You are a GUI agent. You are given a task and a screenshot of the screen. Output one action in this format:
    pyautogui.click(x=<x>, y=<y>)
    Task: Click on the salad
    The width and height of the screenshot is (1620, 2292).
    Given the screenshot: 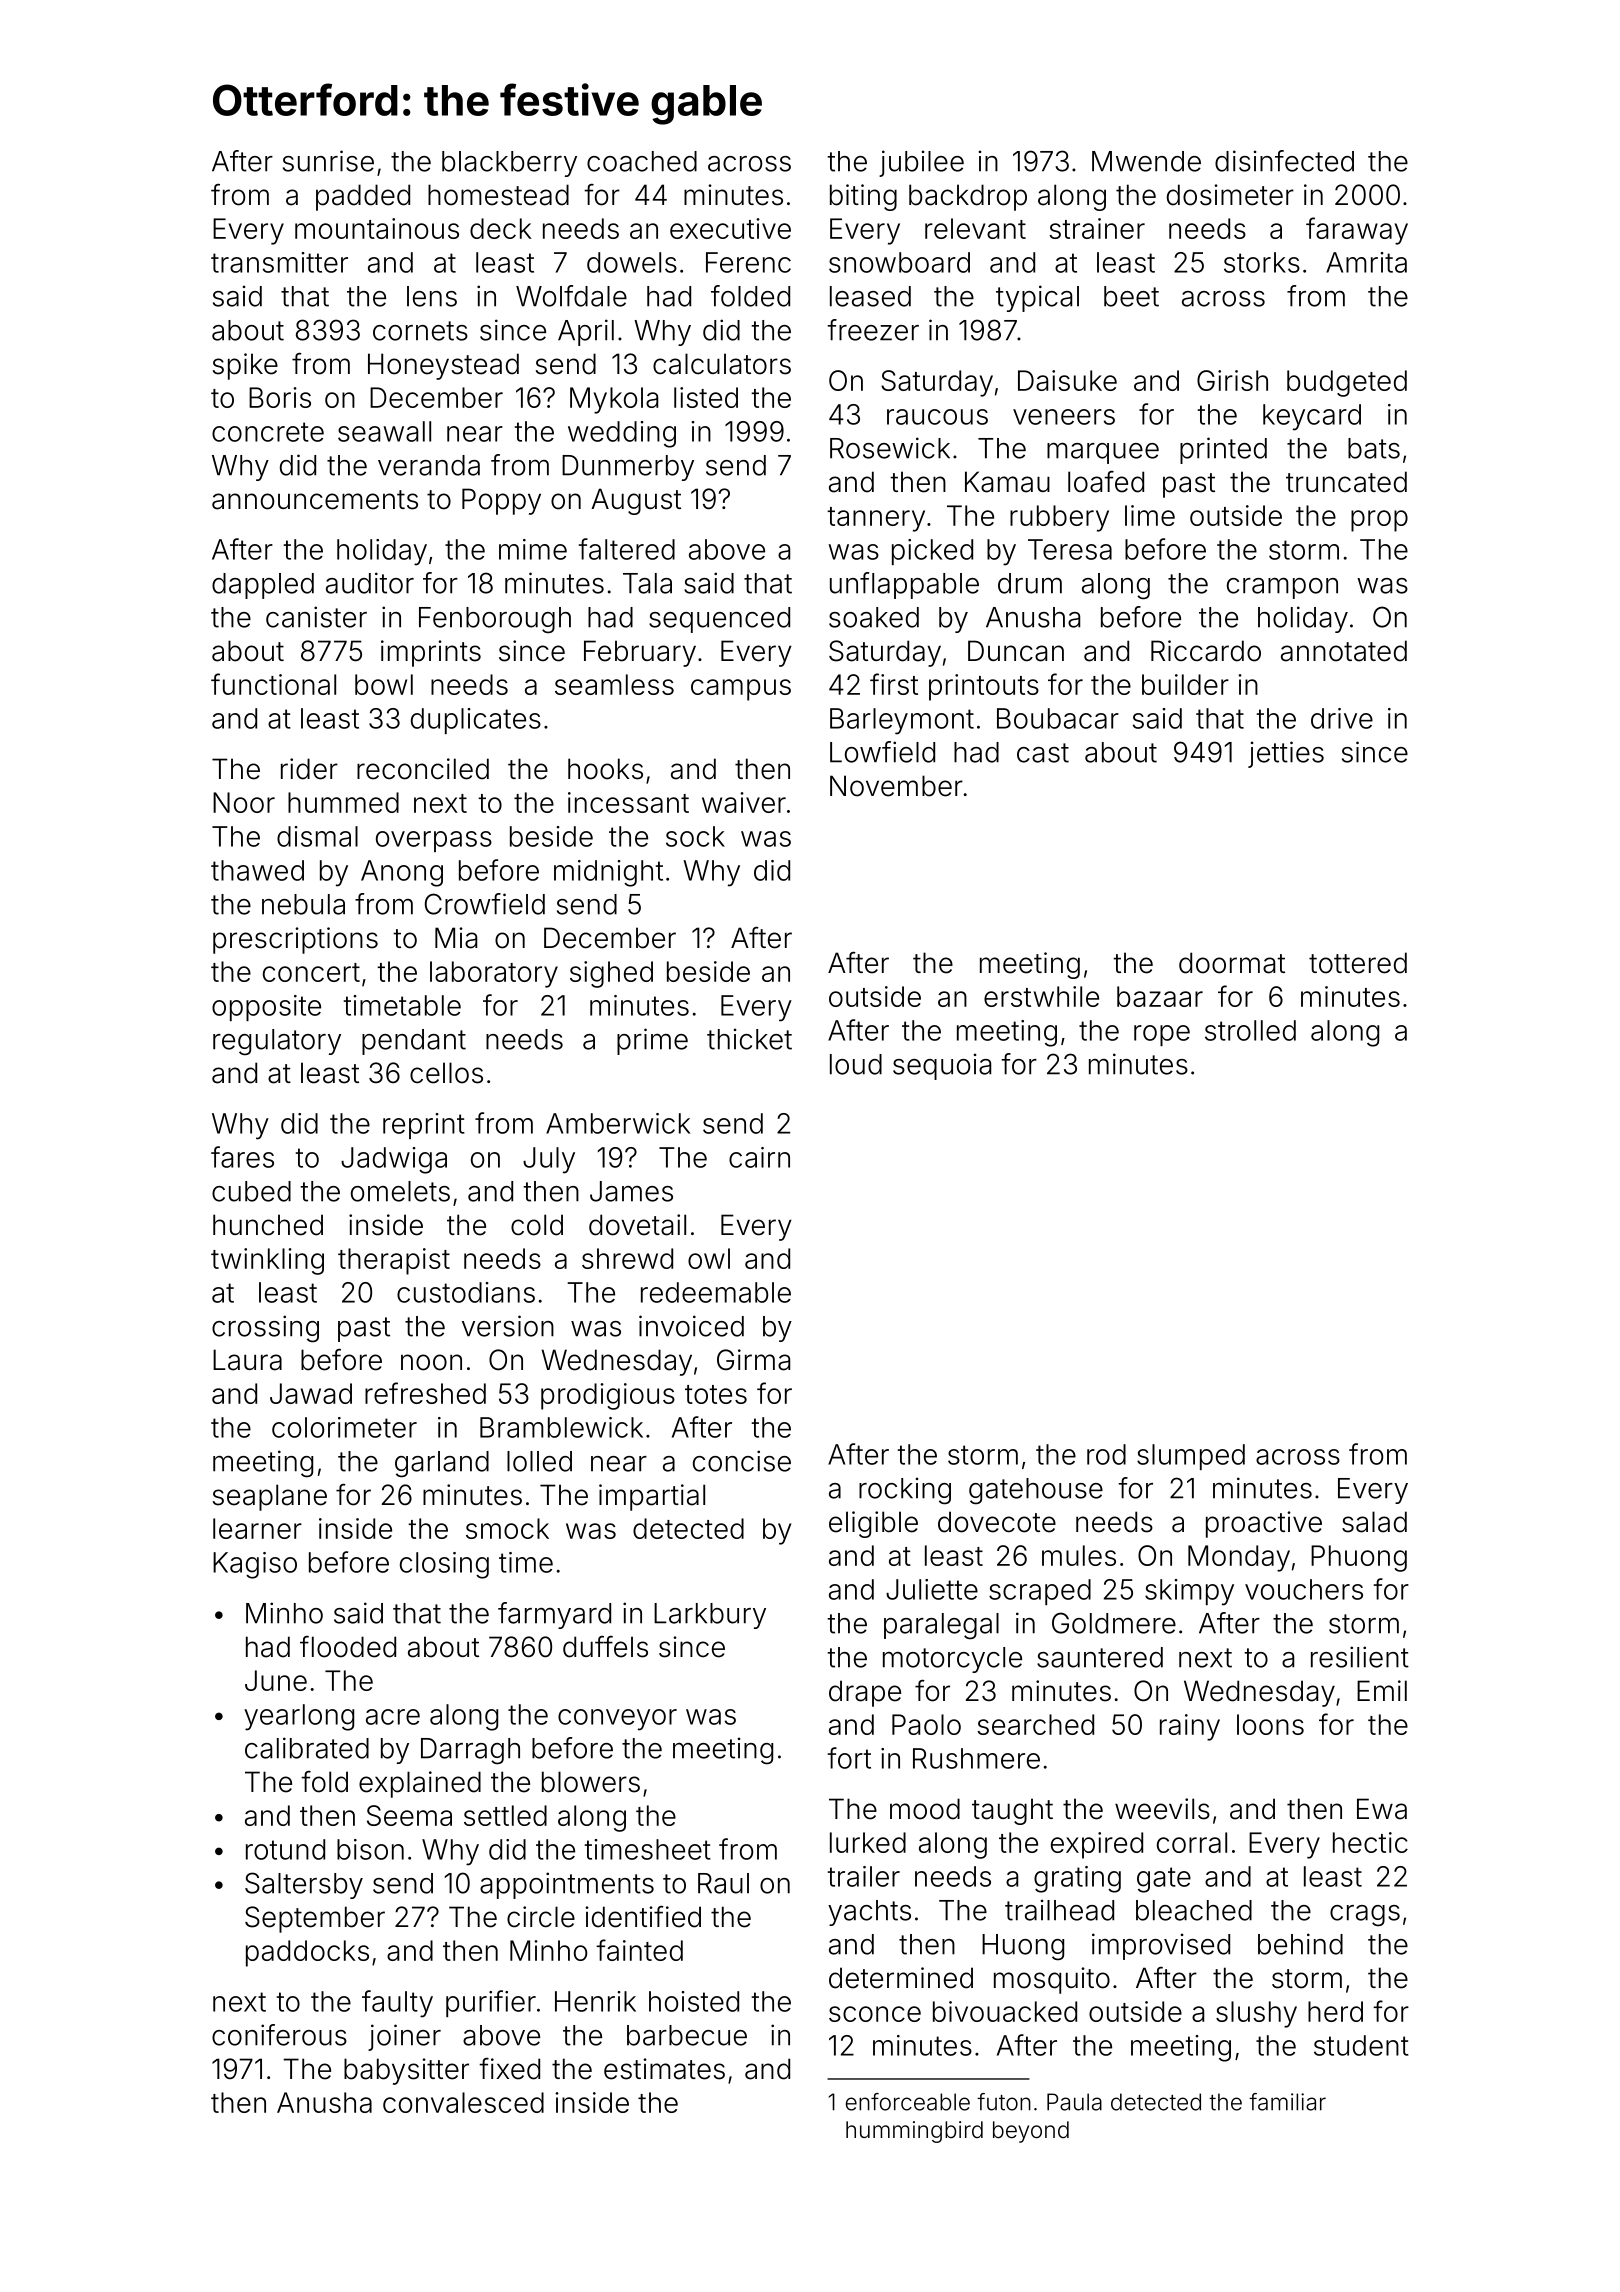 What is the action you would take?
    pyautogui.click(x=1374, y=1522)
